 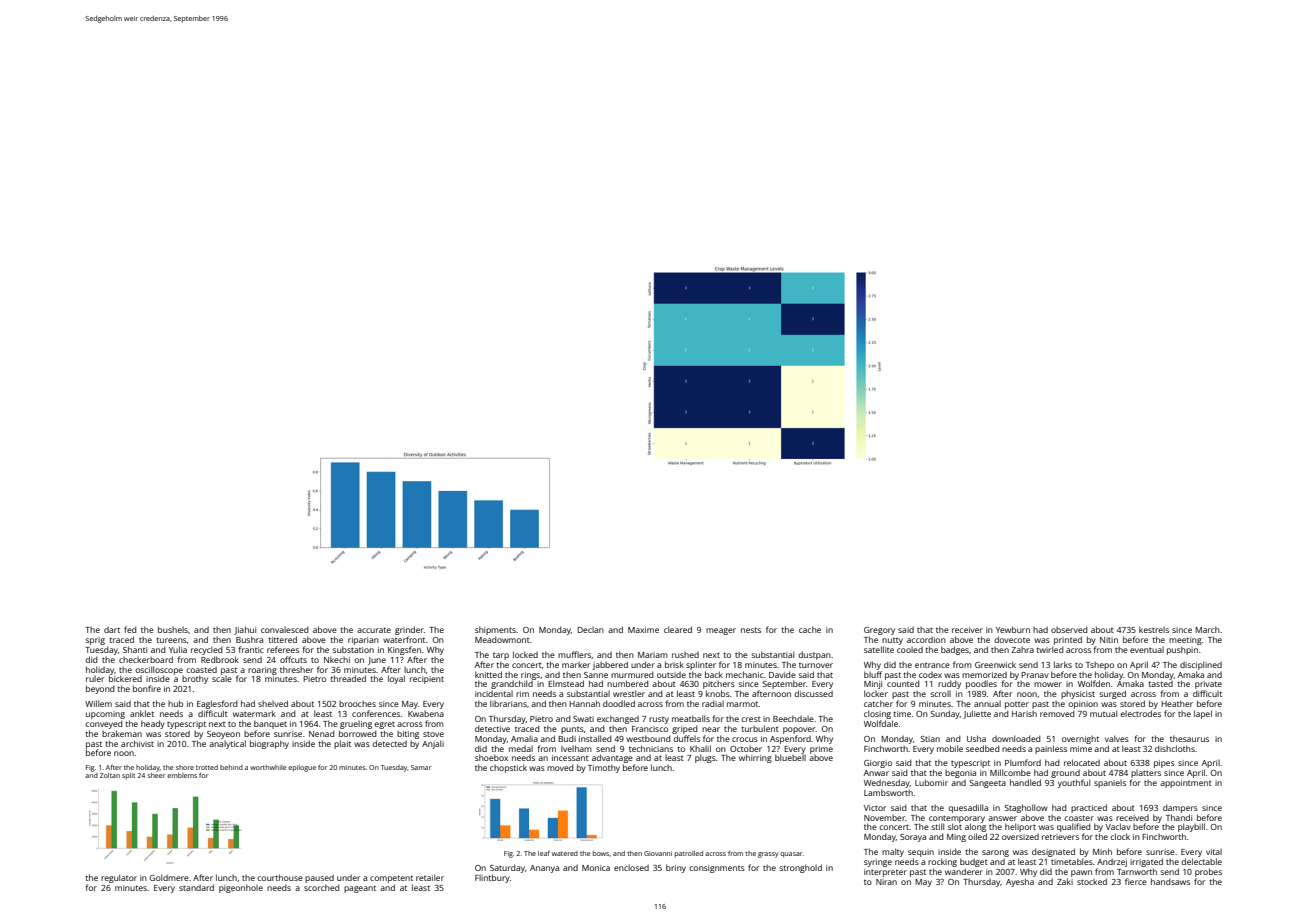 I want to click on coaster, so click(x=1079, y=818).
